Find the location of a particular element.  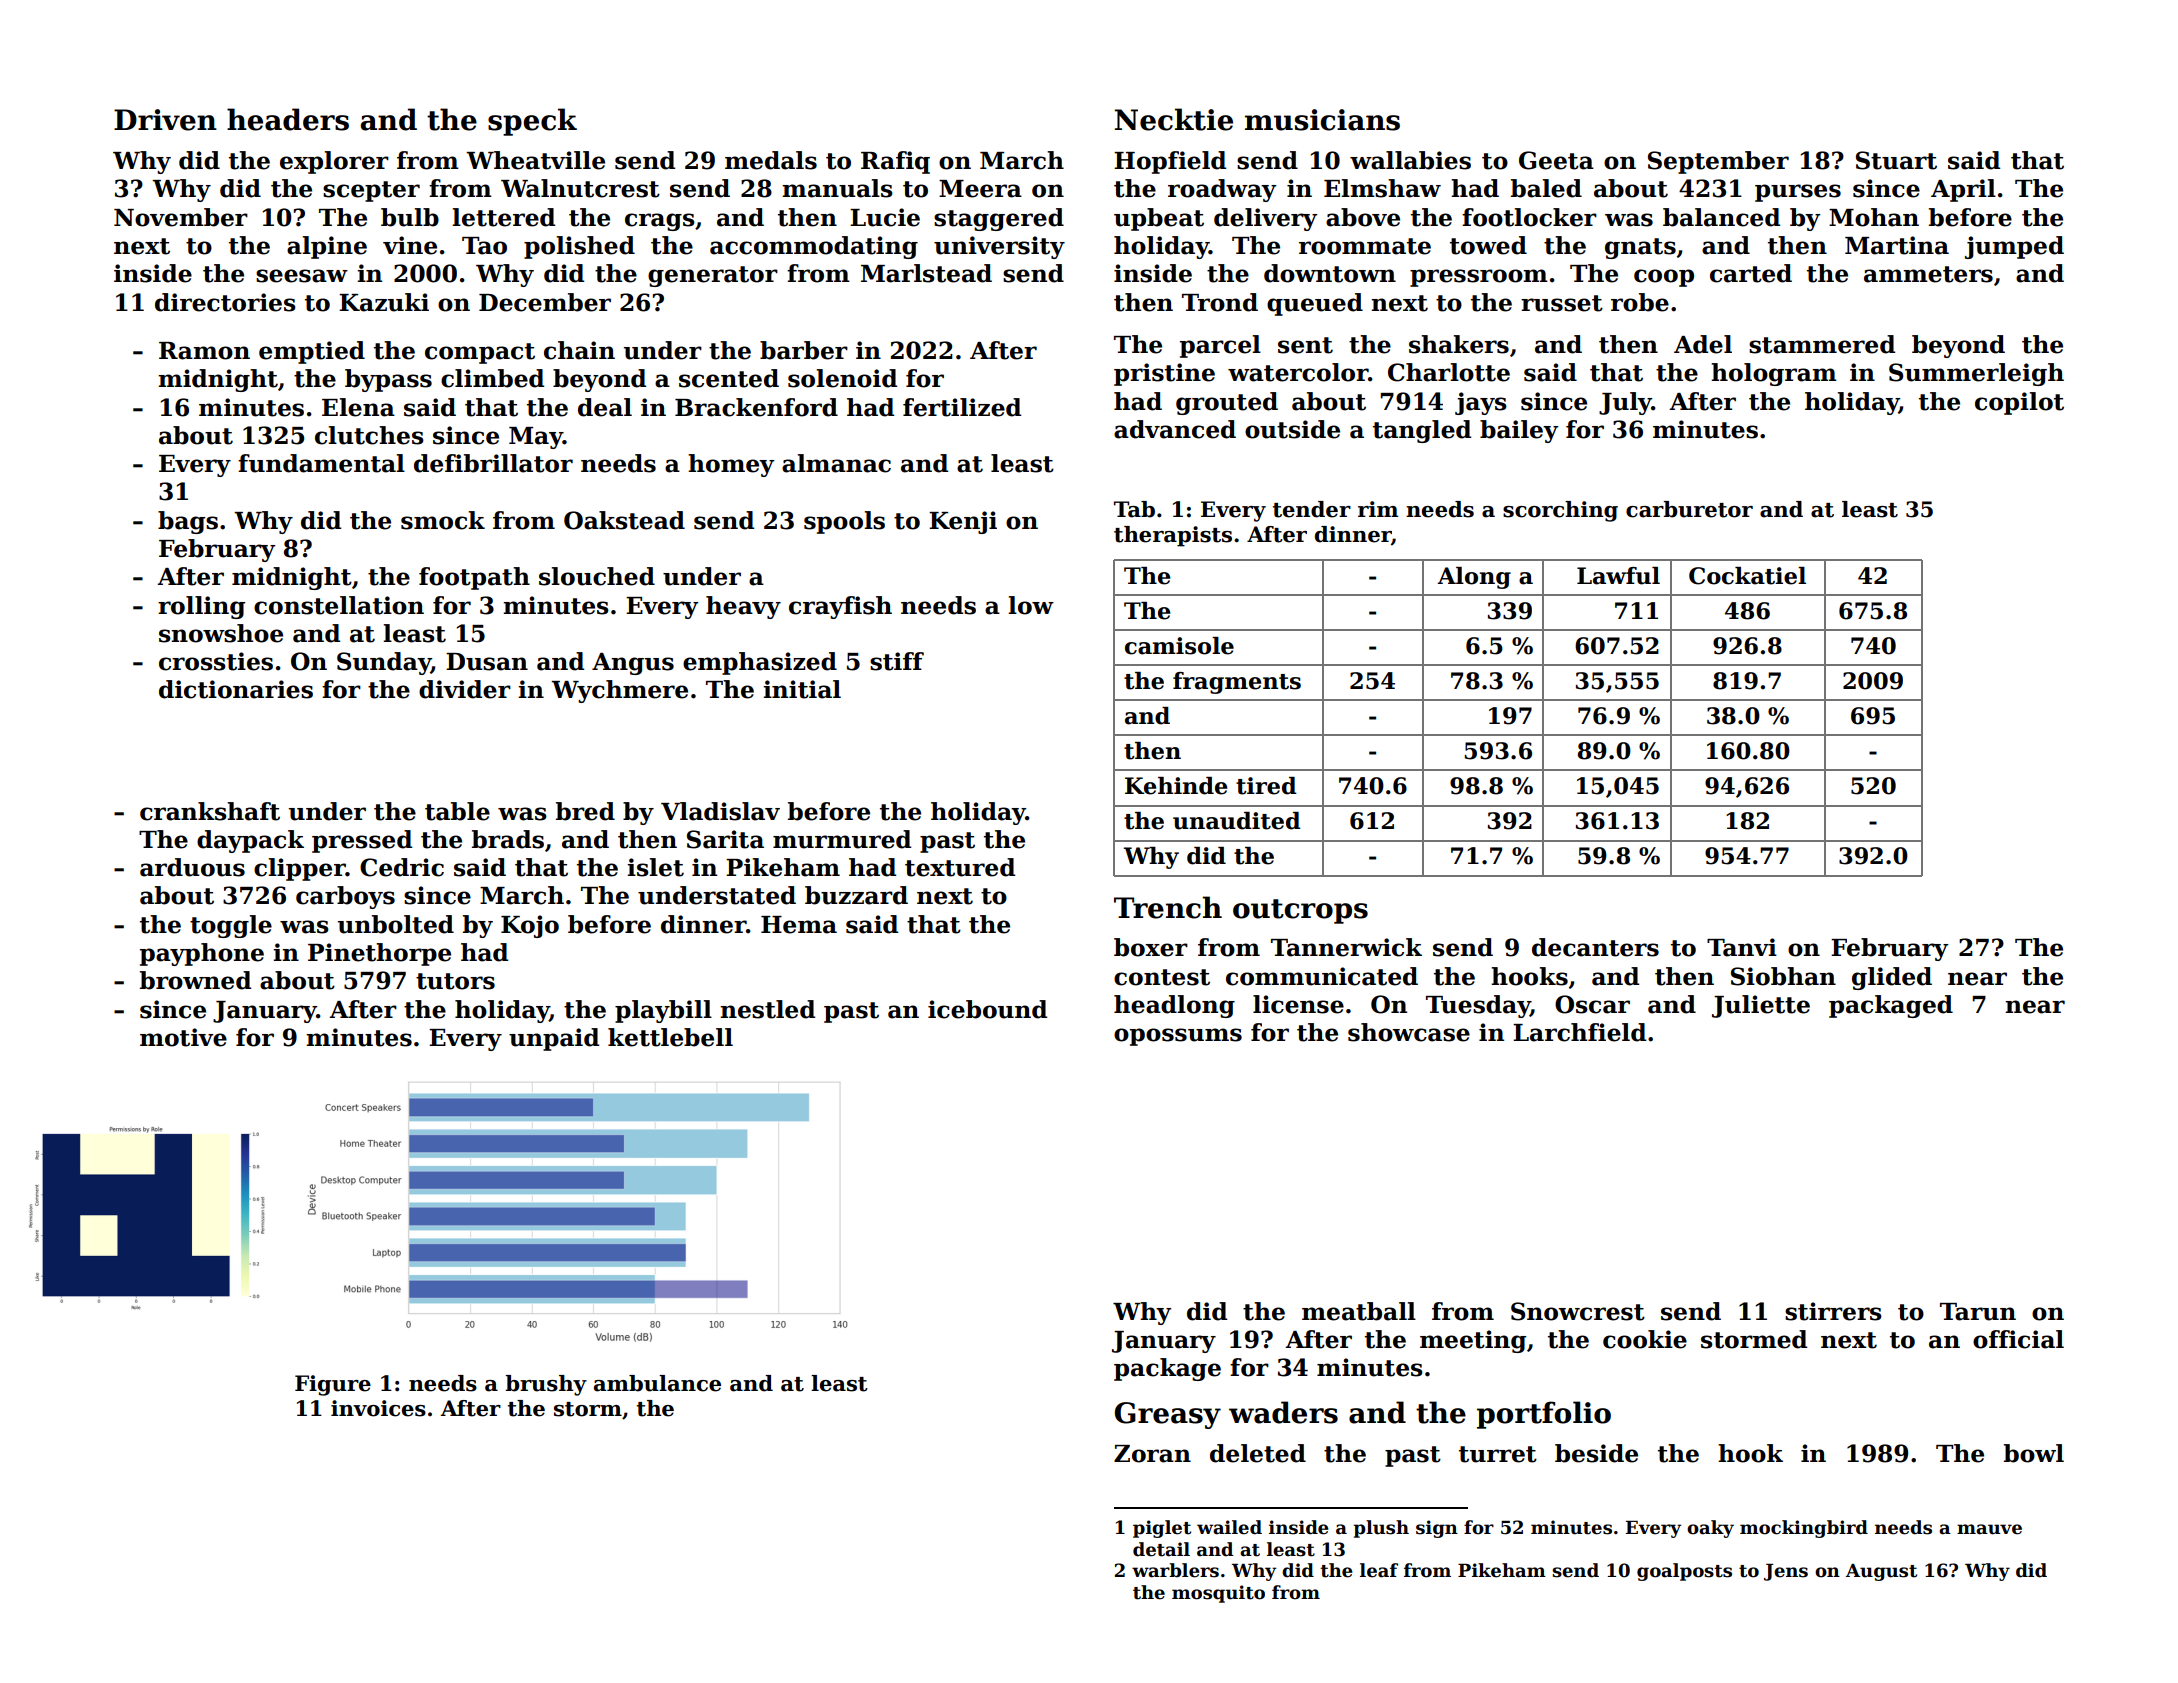

motive is located at coordinates (183, 1037).
